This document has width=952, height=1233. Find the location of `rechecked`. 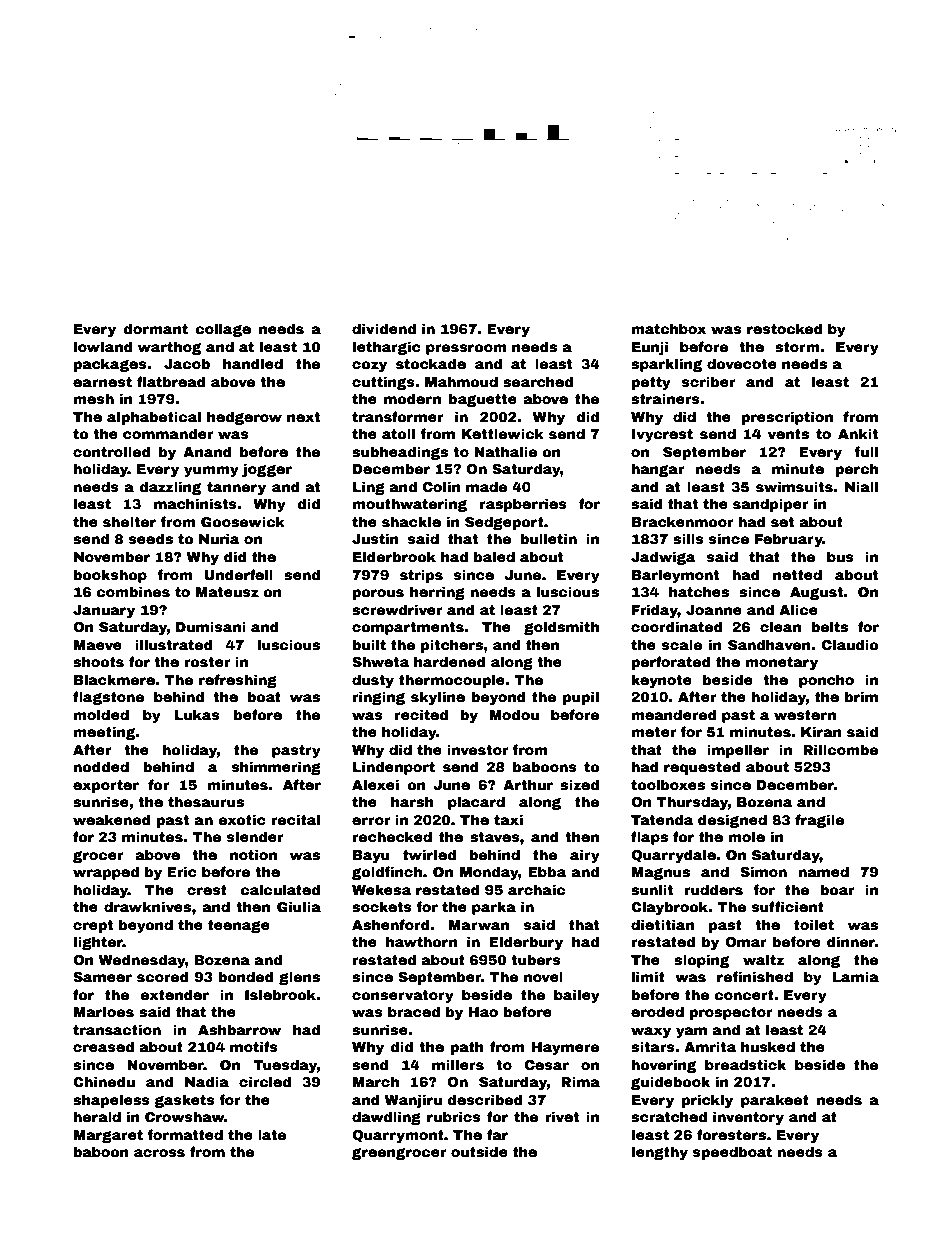

rechecked is located at coordinates (392, 836).
